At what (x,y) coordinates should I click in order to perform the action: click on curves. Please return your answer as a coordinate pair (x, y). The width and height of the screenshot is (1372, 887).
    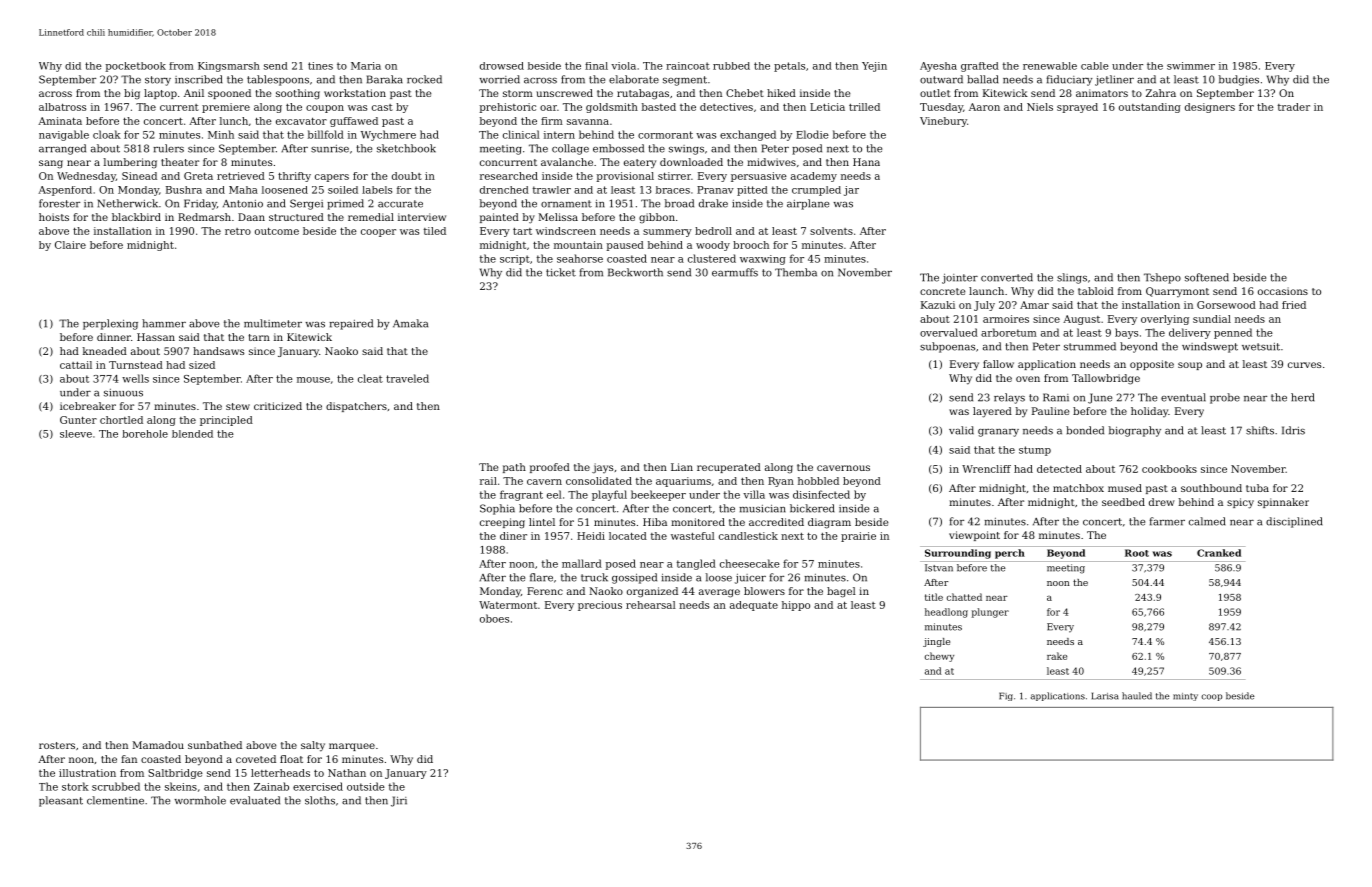
    Looking at the image, I should click on (1304, 365).
